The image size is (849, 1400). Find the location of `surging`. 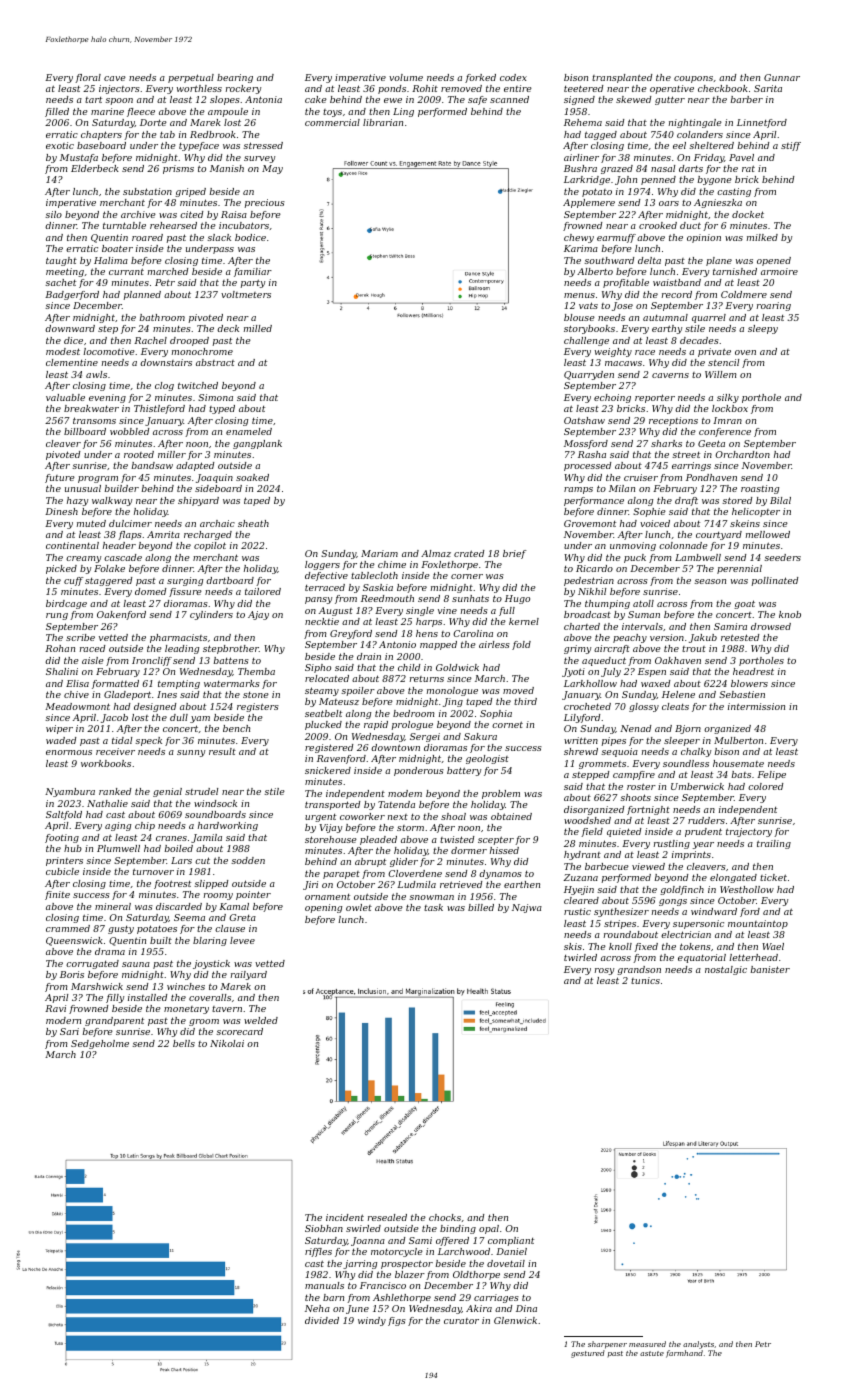

surging is located at coordinates (185, 581).
